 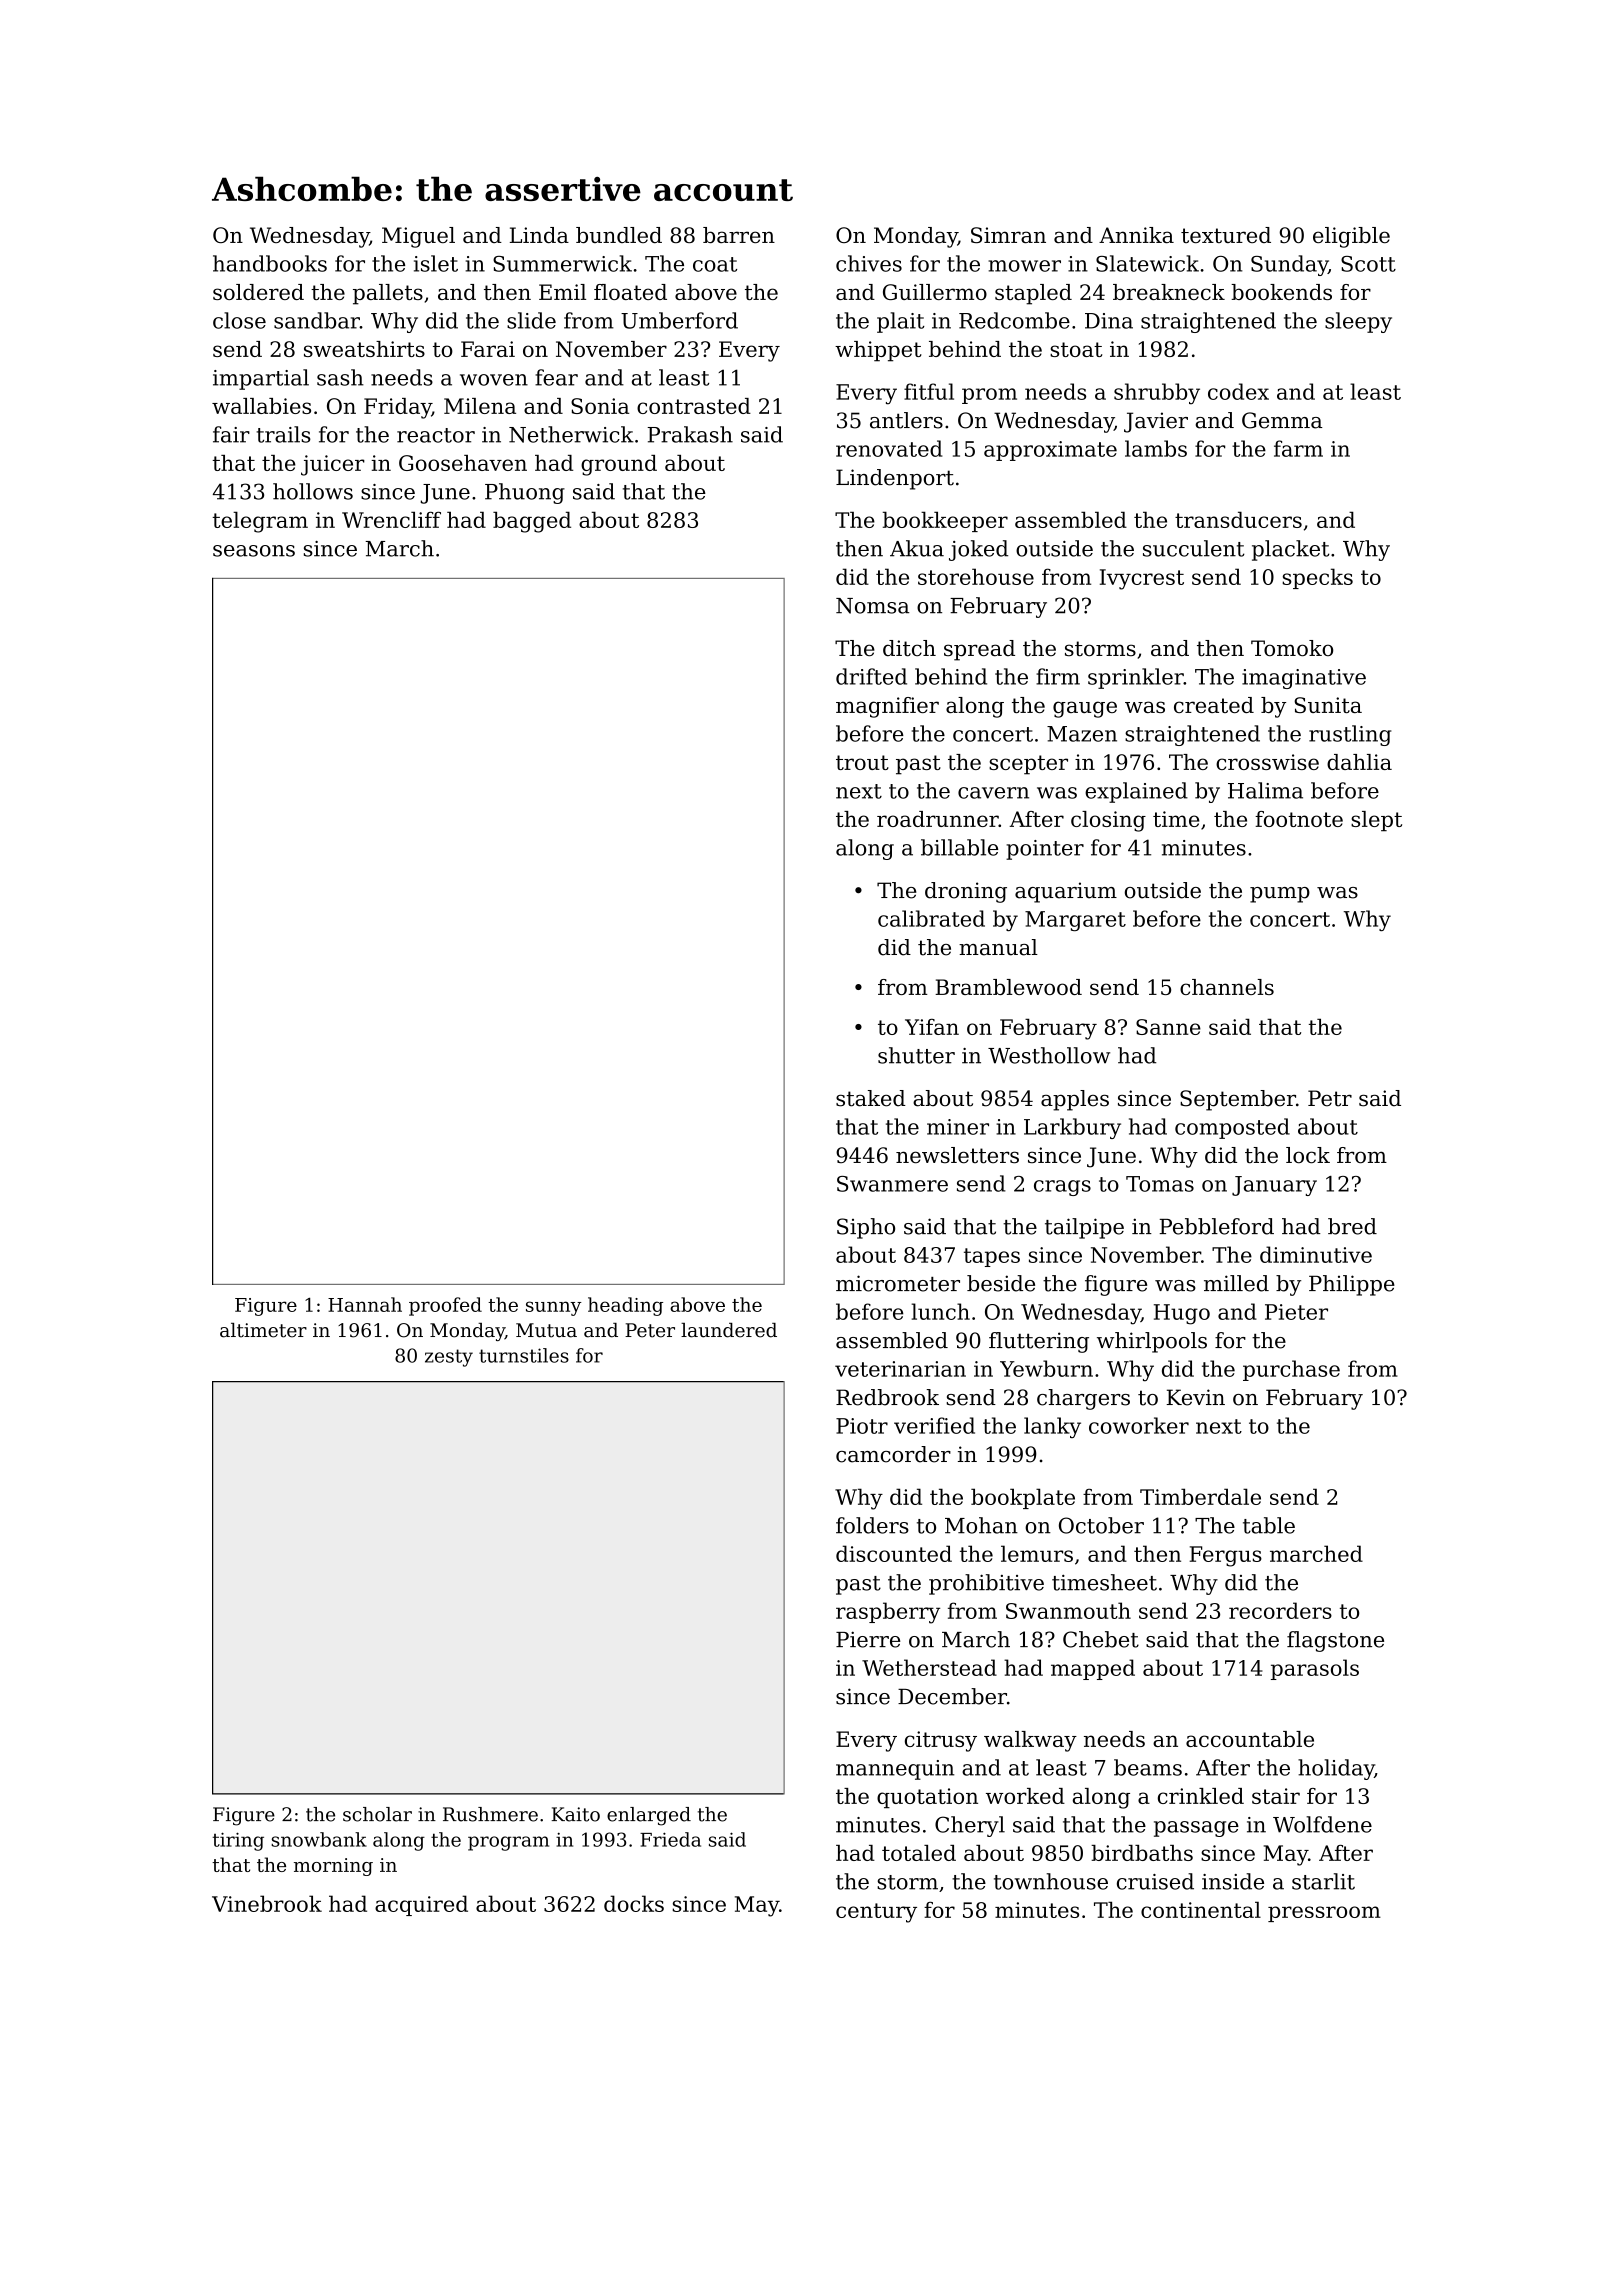 I want to click on veterinarian, so click(x=900, y=1369).
